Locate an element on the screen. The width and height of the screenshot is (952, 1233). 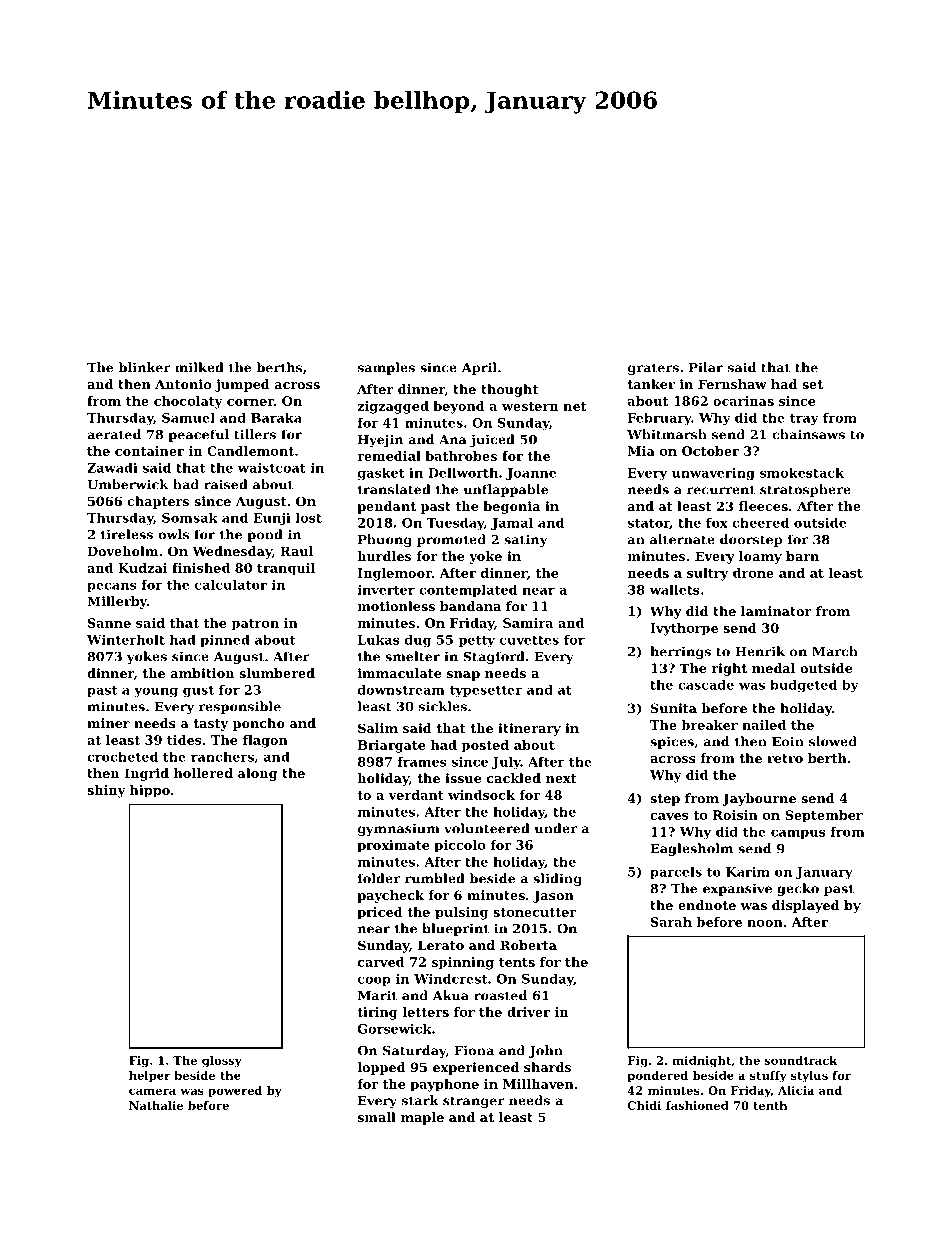
priced is located at coordinates (380, 913).
